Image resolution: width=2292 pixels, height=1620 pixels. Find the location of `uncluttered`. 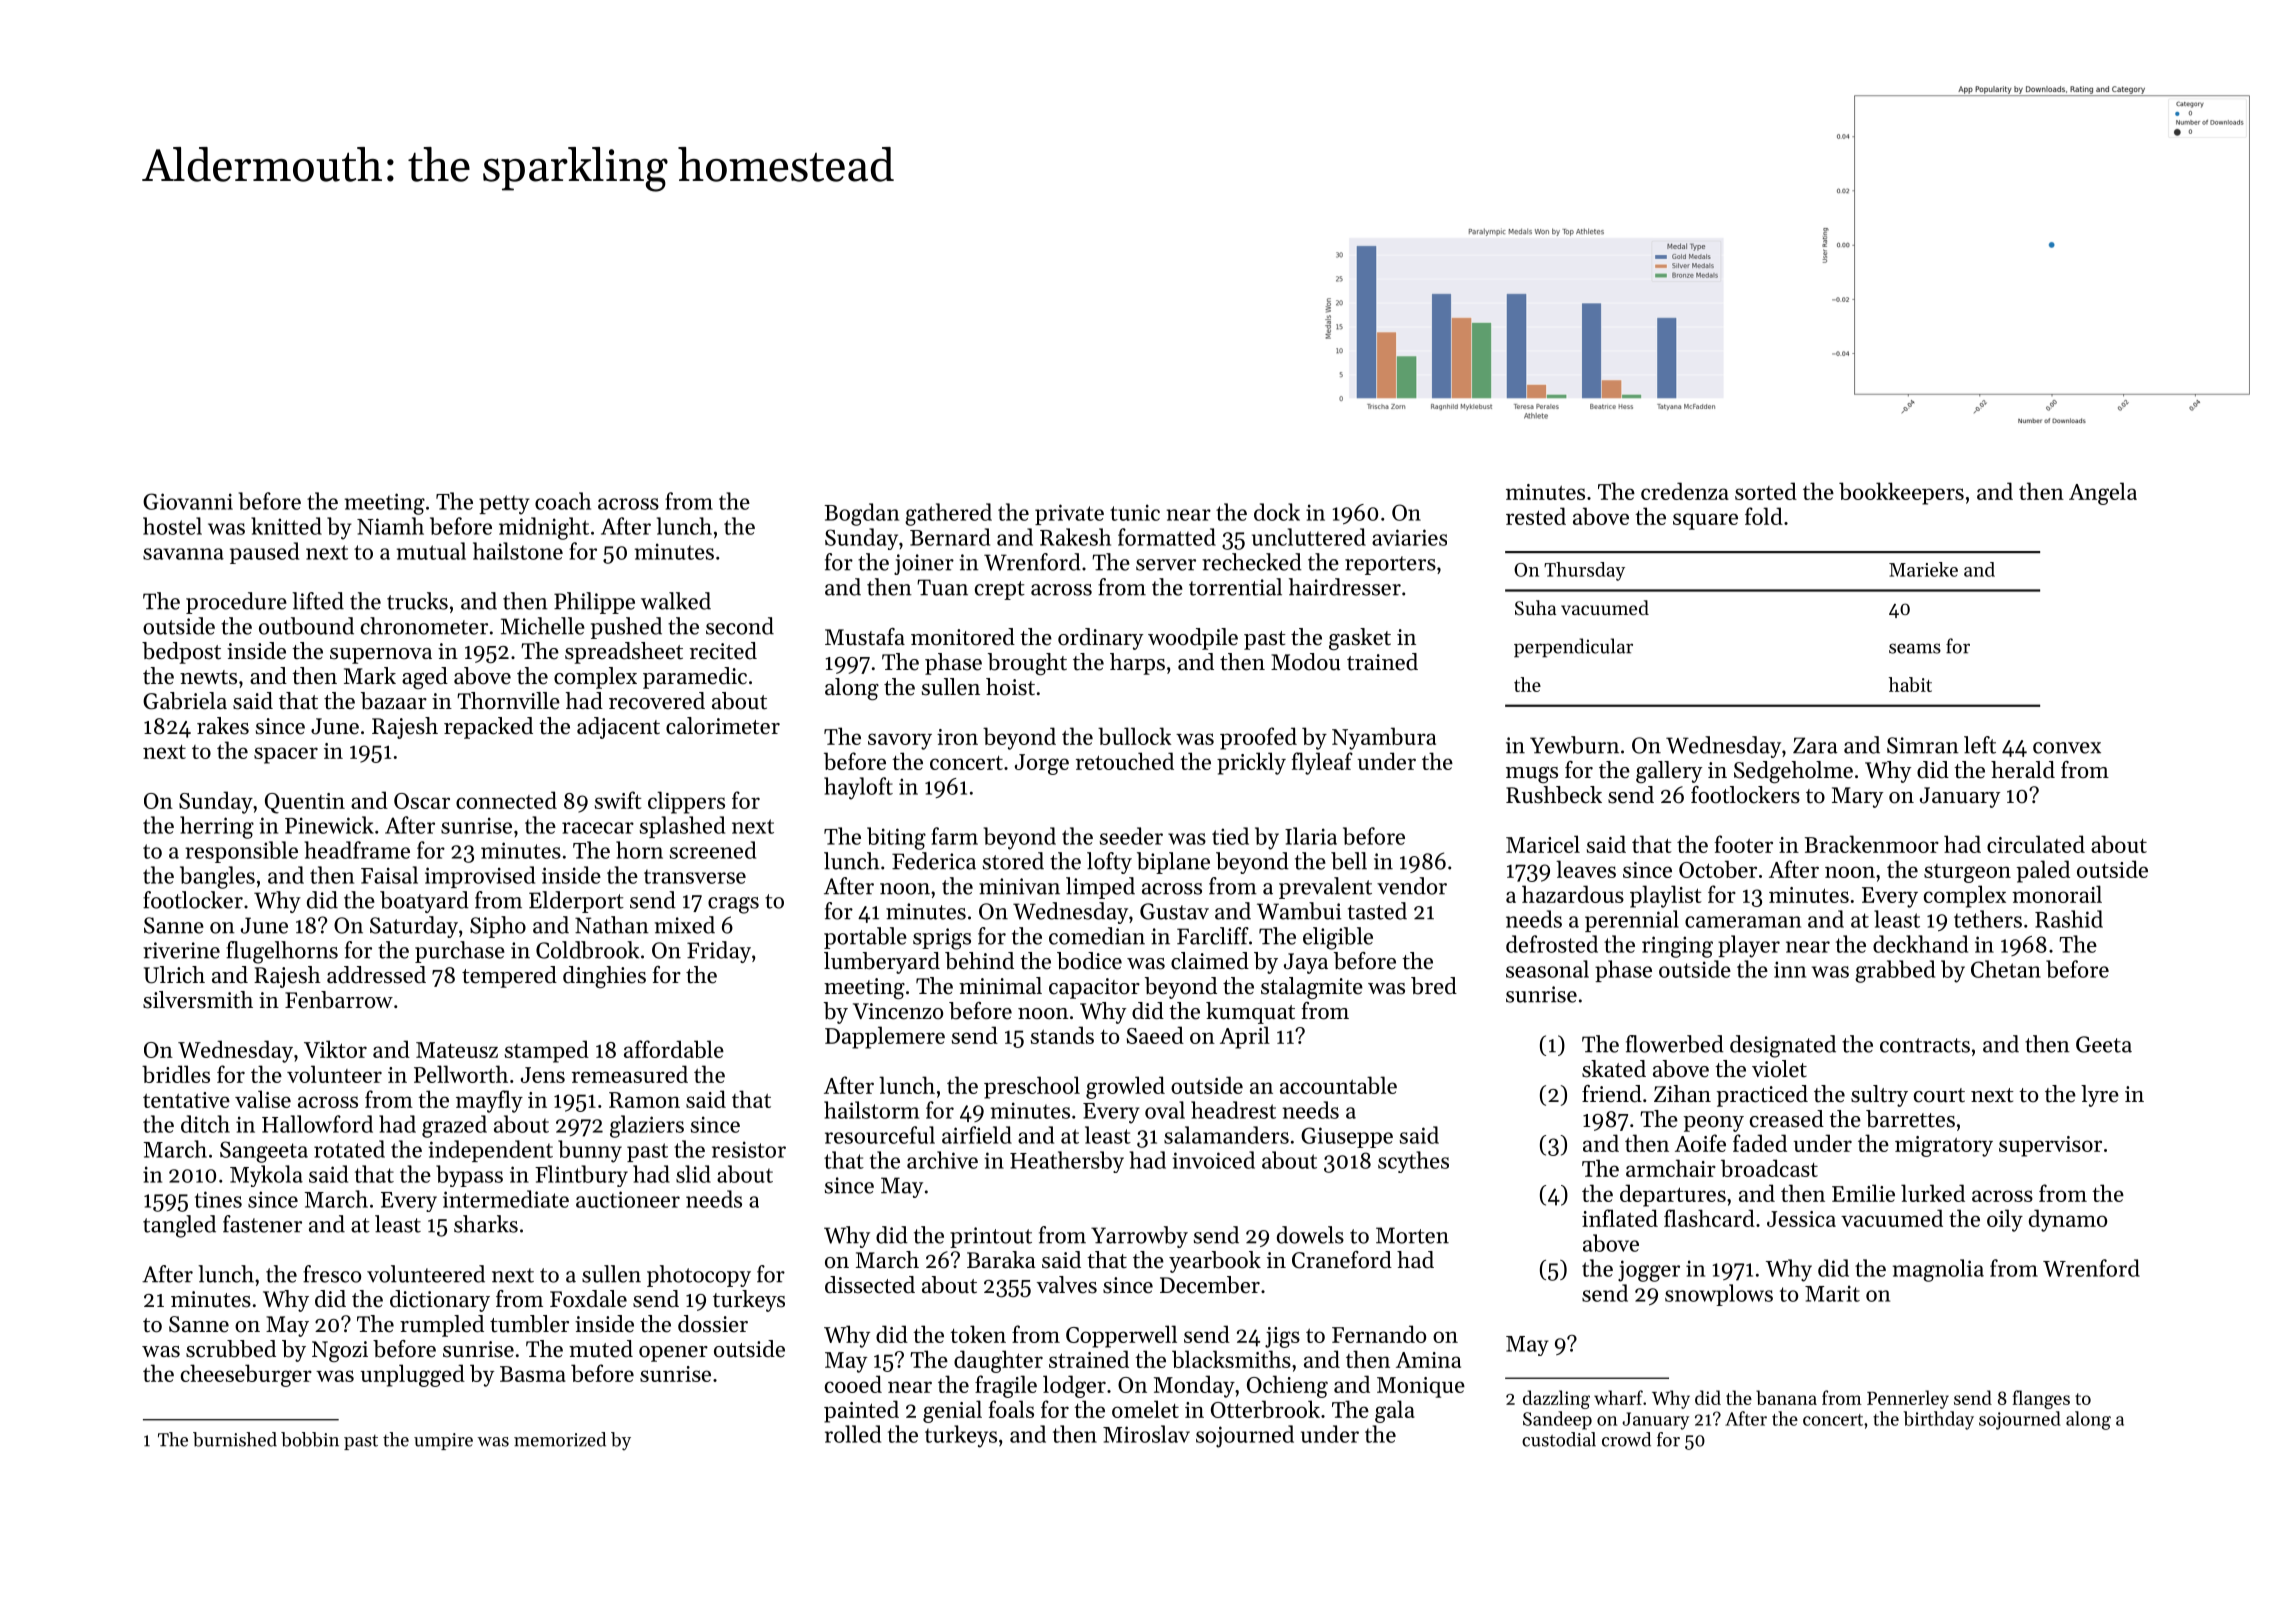

uncluttered is located at coordinates (1309, 537).
